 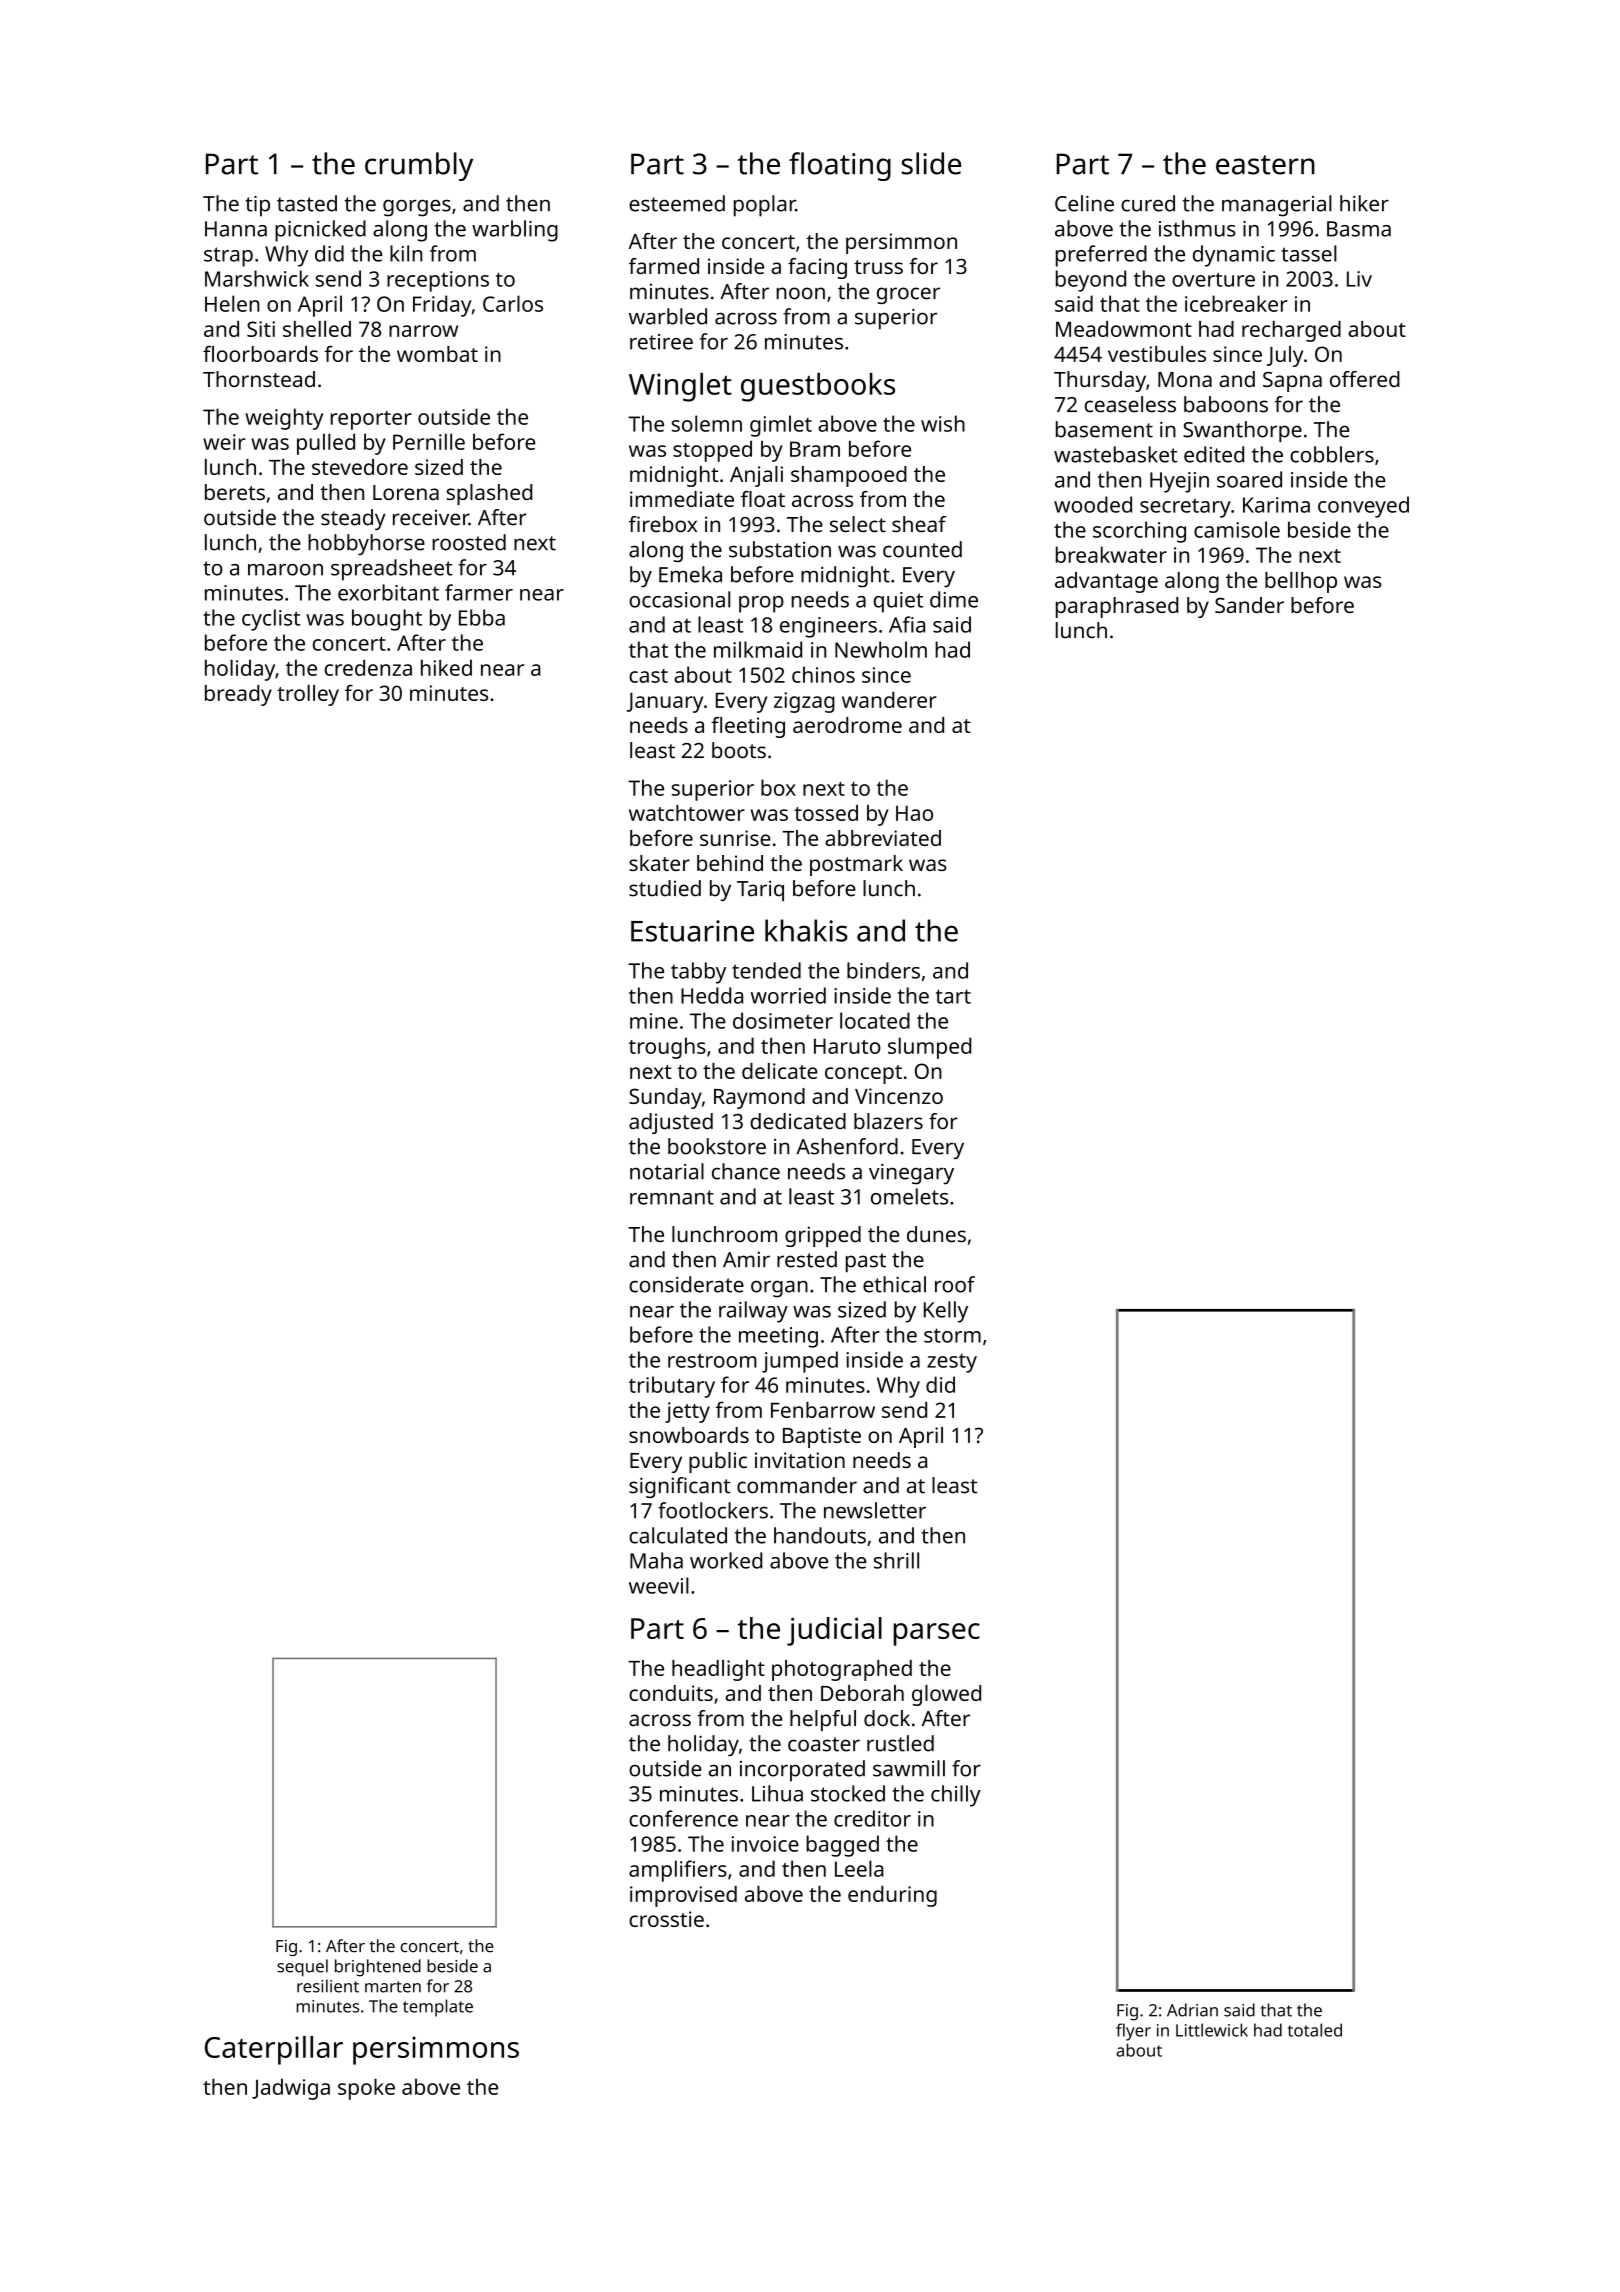 What do you see at coordinates (366, 2089) in the screenshot?
I see `spoke` at bounding box center [366, 2089].
